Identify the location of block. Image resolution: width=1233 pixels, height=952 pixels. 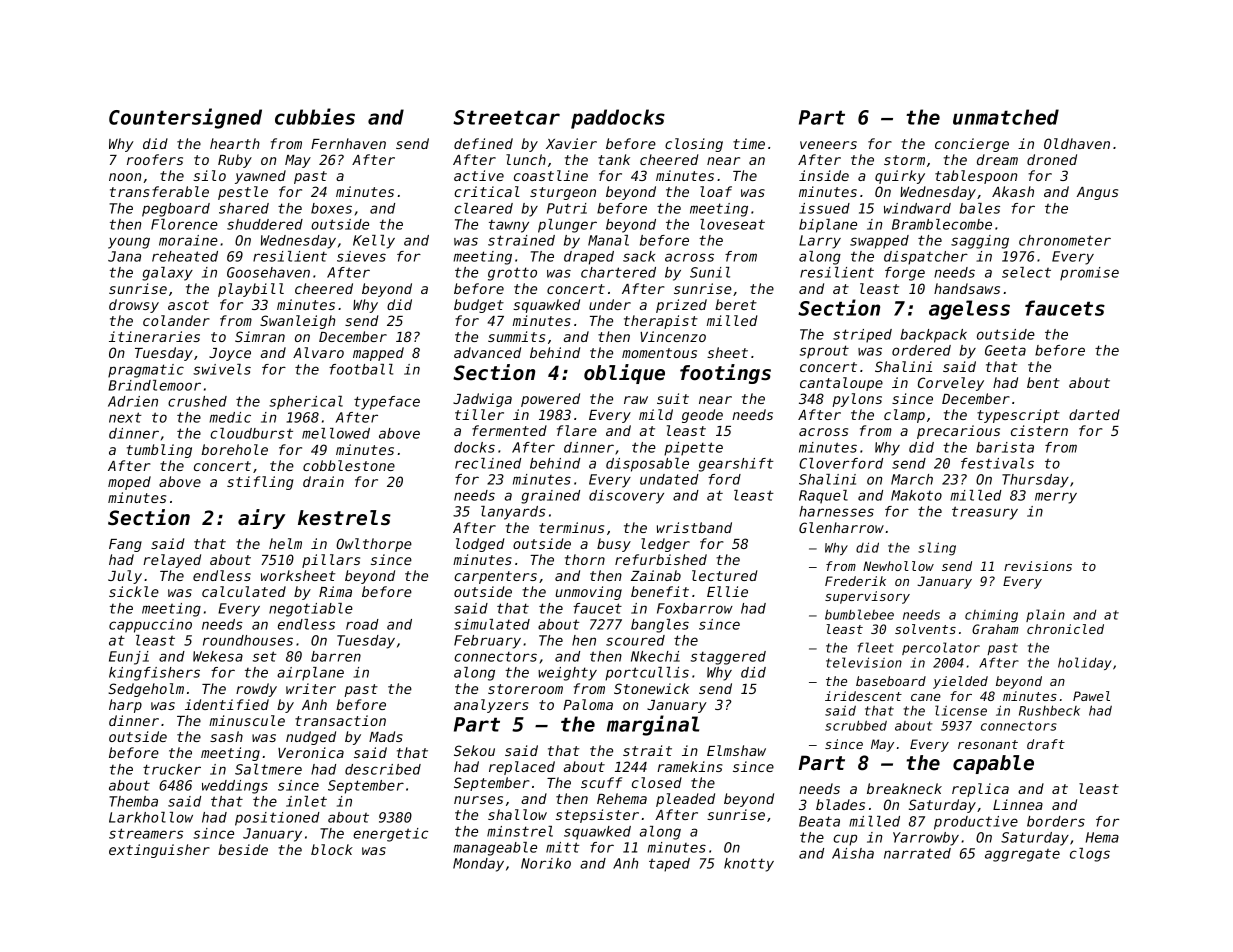
(332, 849).
